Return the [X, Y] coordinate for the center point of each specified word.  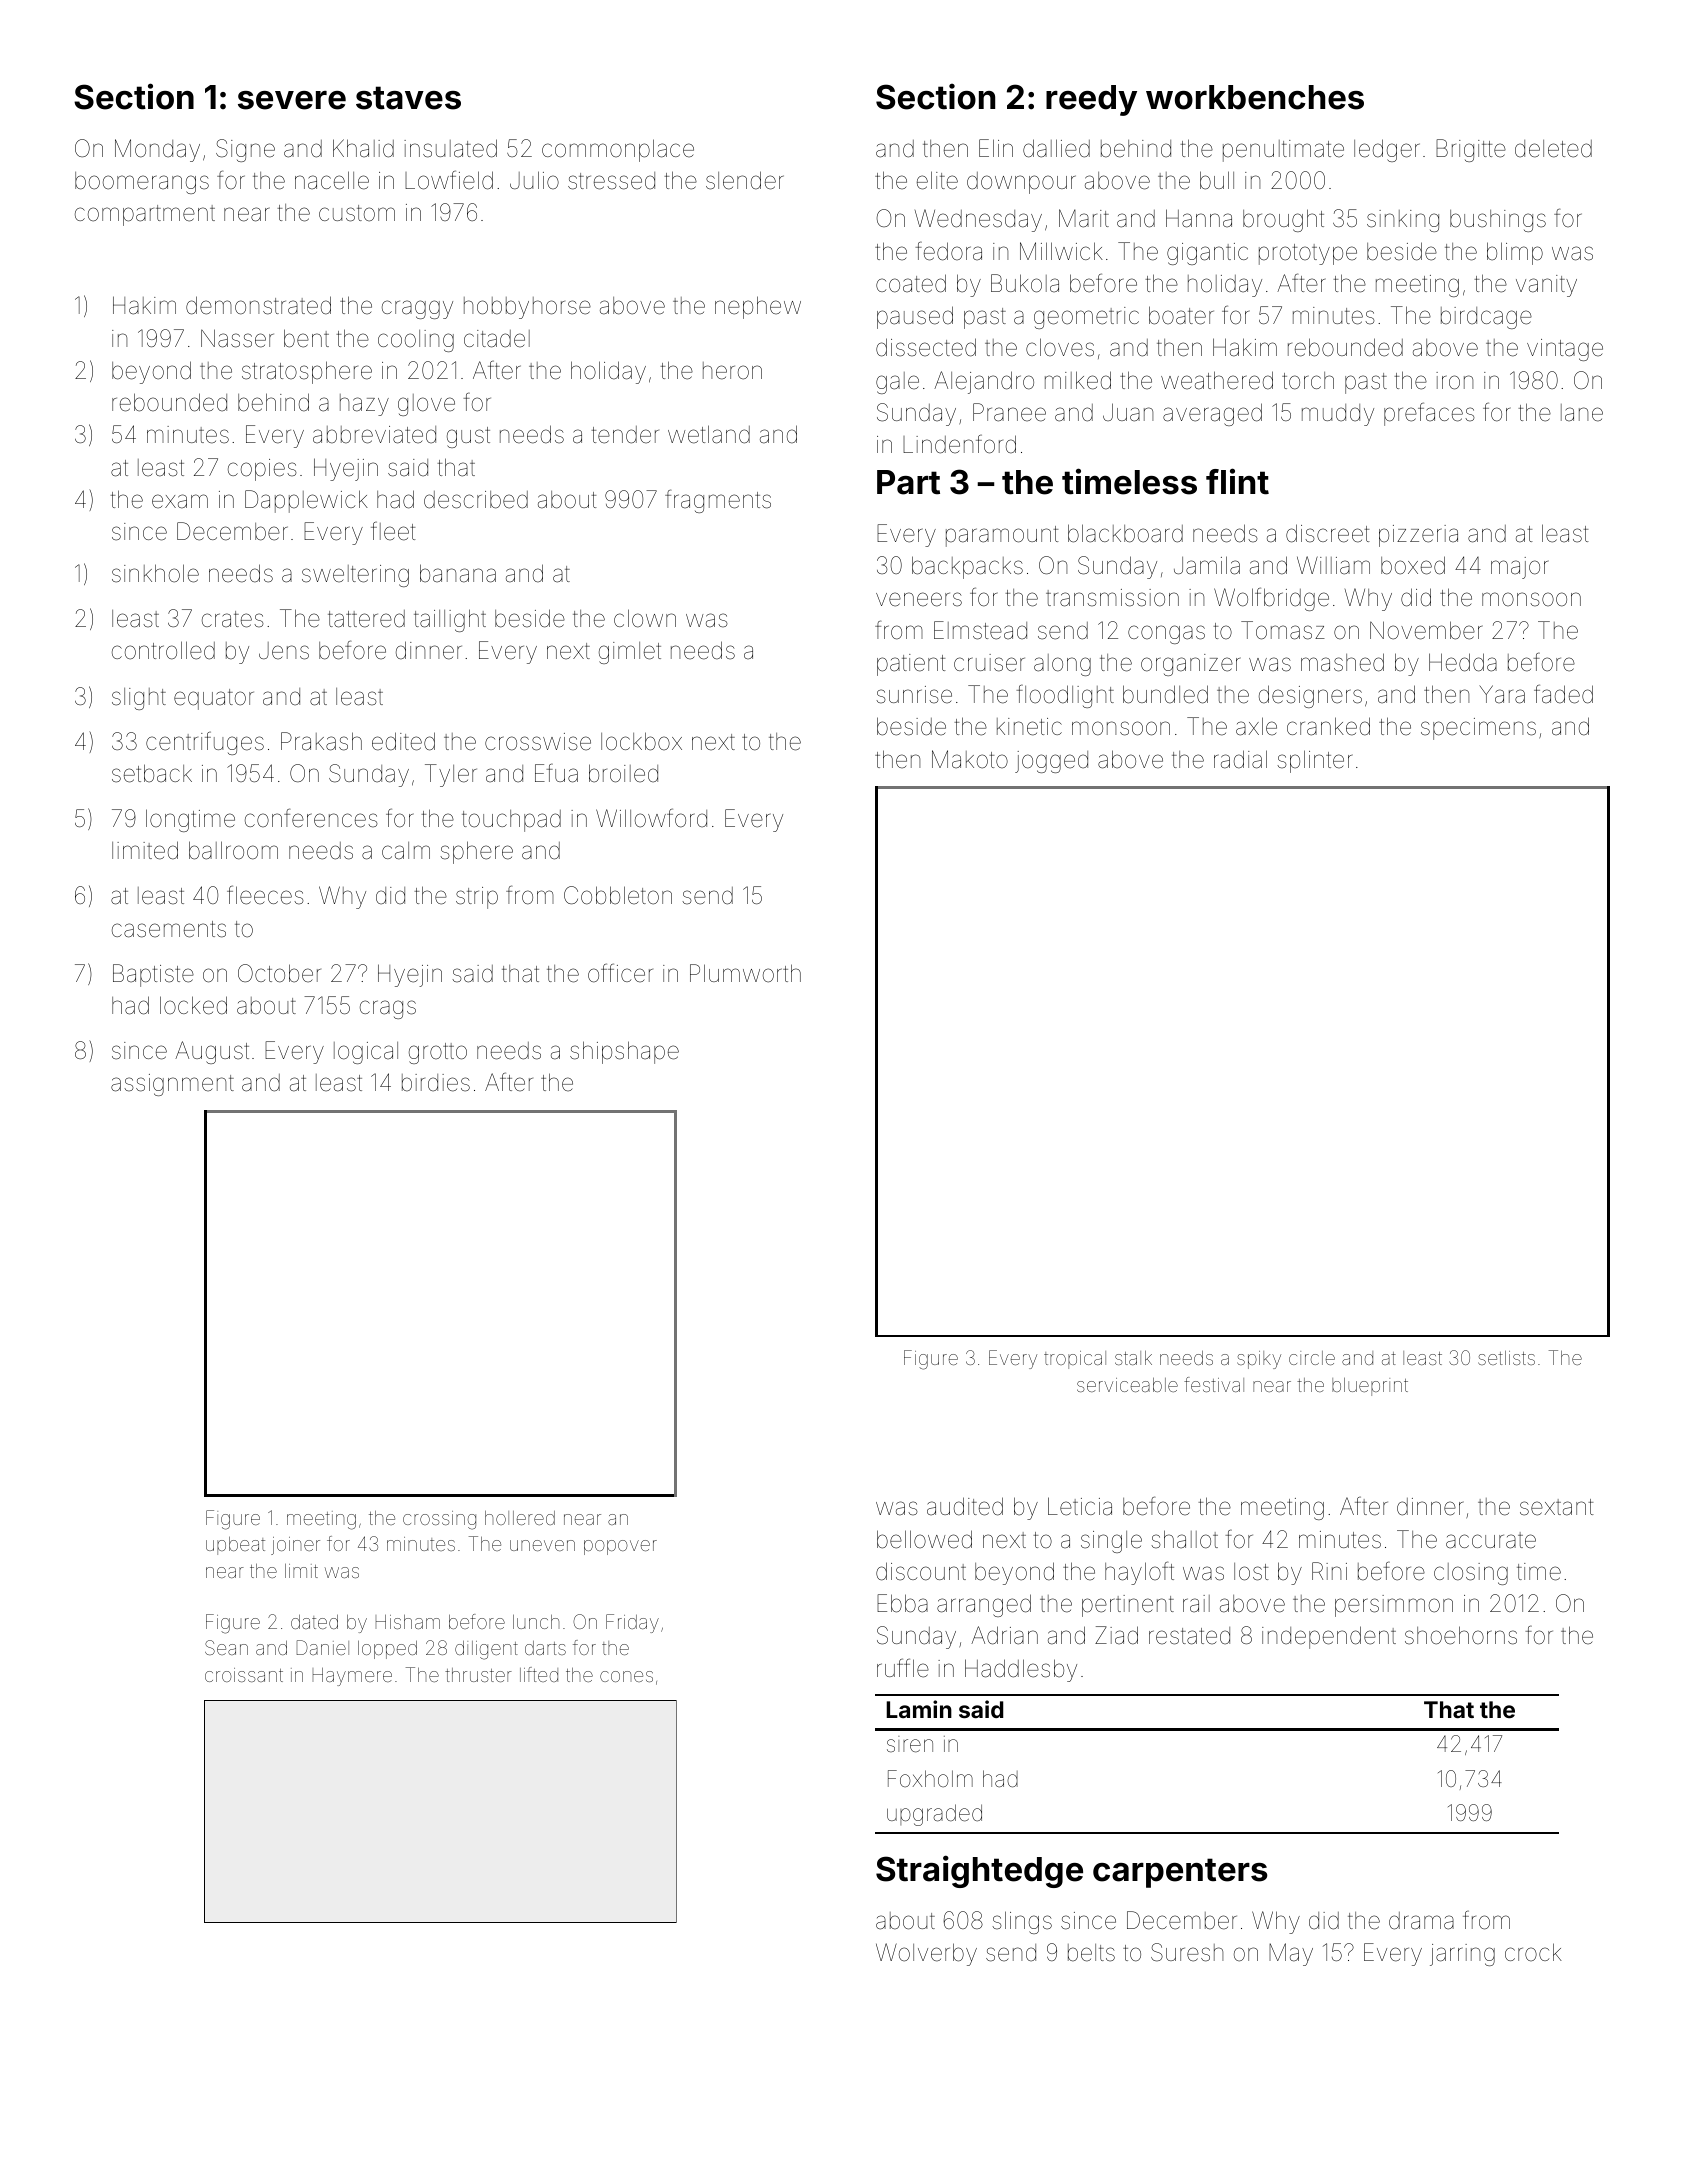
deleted [1553, 149]
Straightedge [979, 1871]
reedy [1091, 100]
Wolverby [926, 1954]
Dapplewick [306, 501]
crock [1533, 1952]
